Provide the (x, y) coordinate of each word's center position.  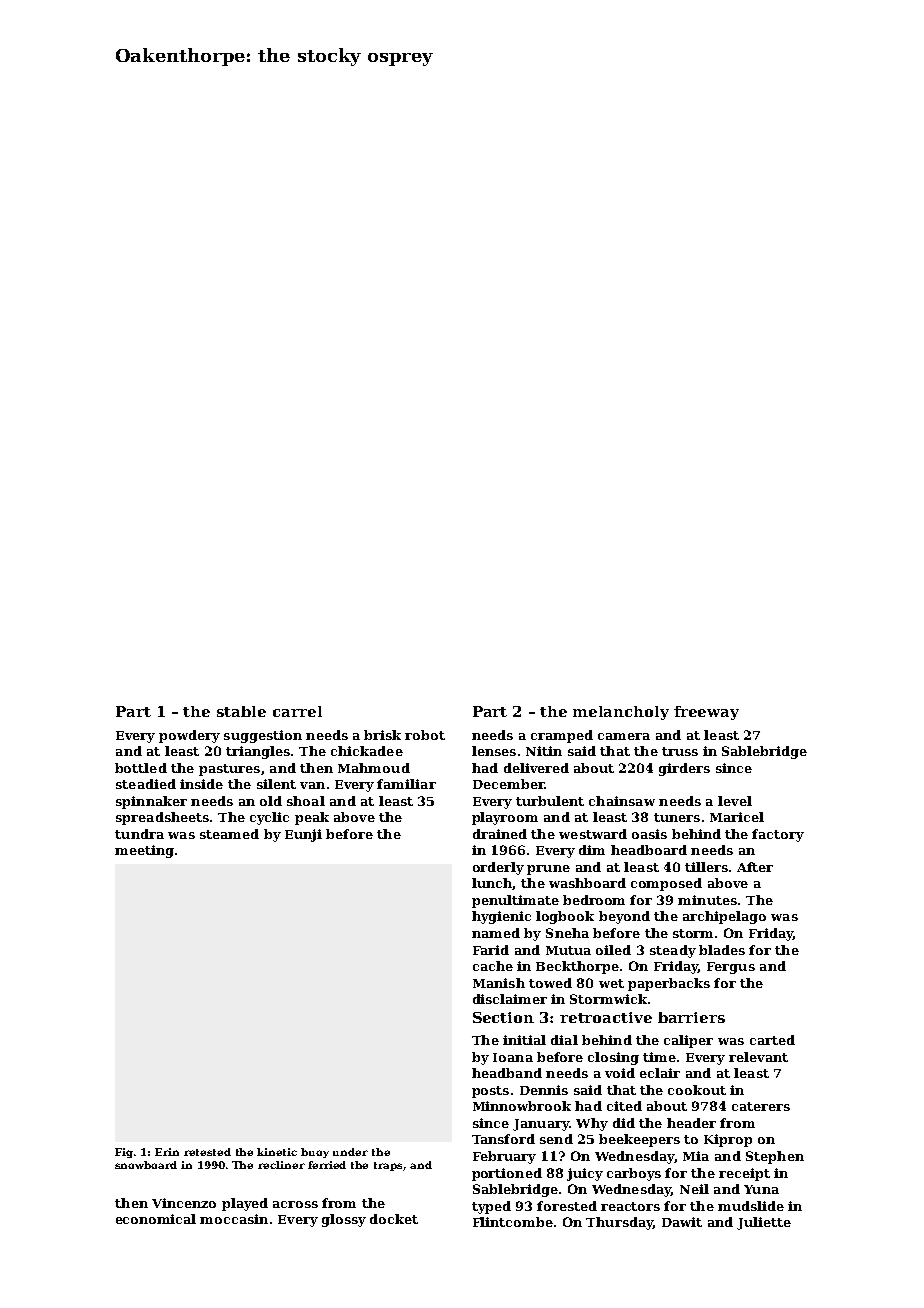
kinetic (277, 1152)
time (659, 1057)
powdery (189, 736)
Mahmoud (374, 768)
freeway (706, 713)
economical (156, 1219)
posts (490, 1092)
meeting (144, 851)
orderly (498, 868)
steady (673, 951)
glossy (344, 1220)
